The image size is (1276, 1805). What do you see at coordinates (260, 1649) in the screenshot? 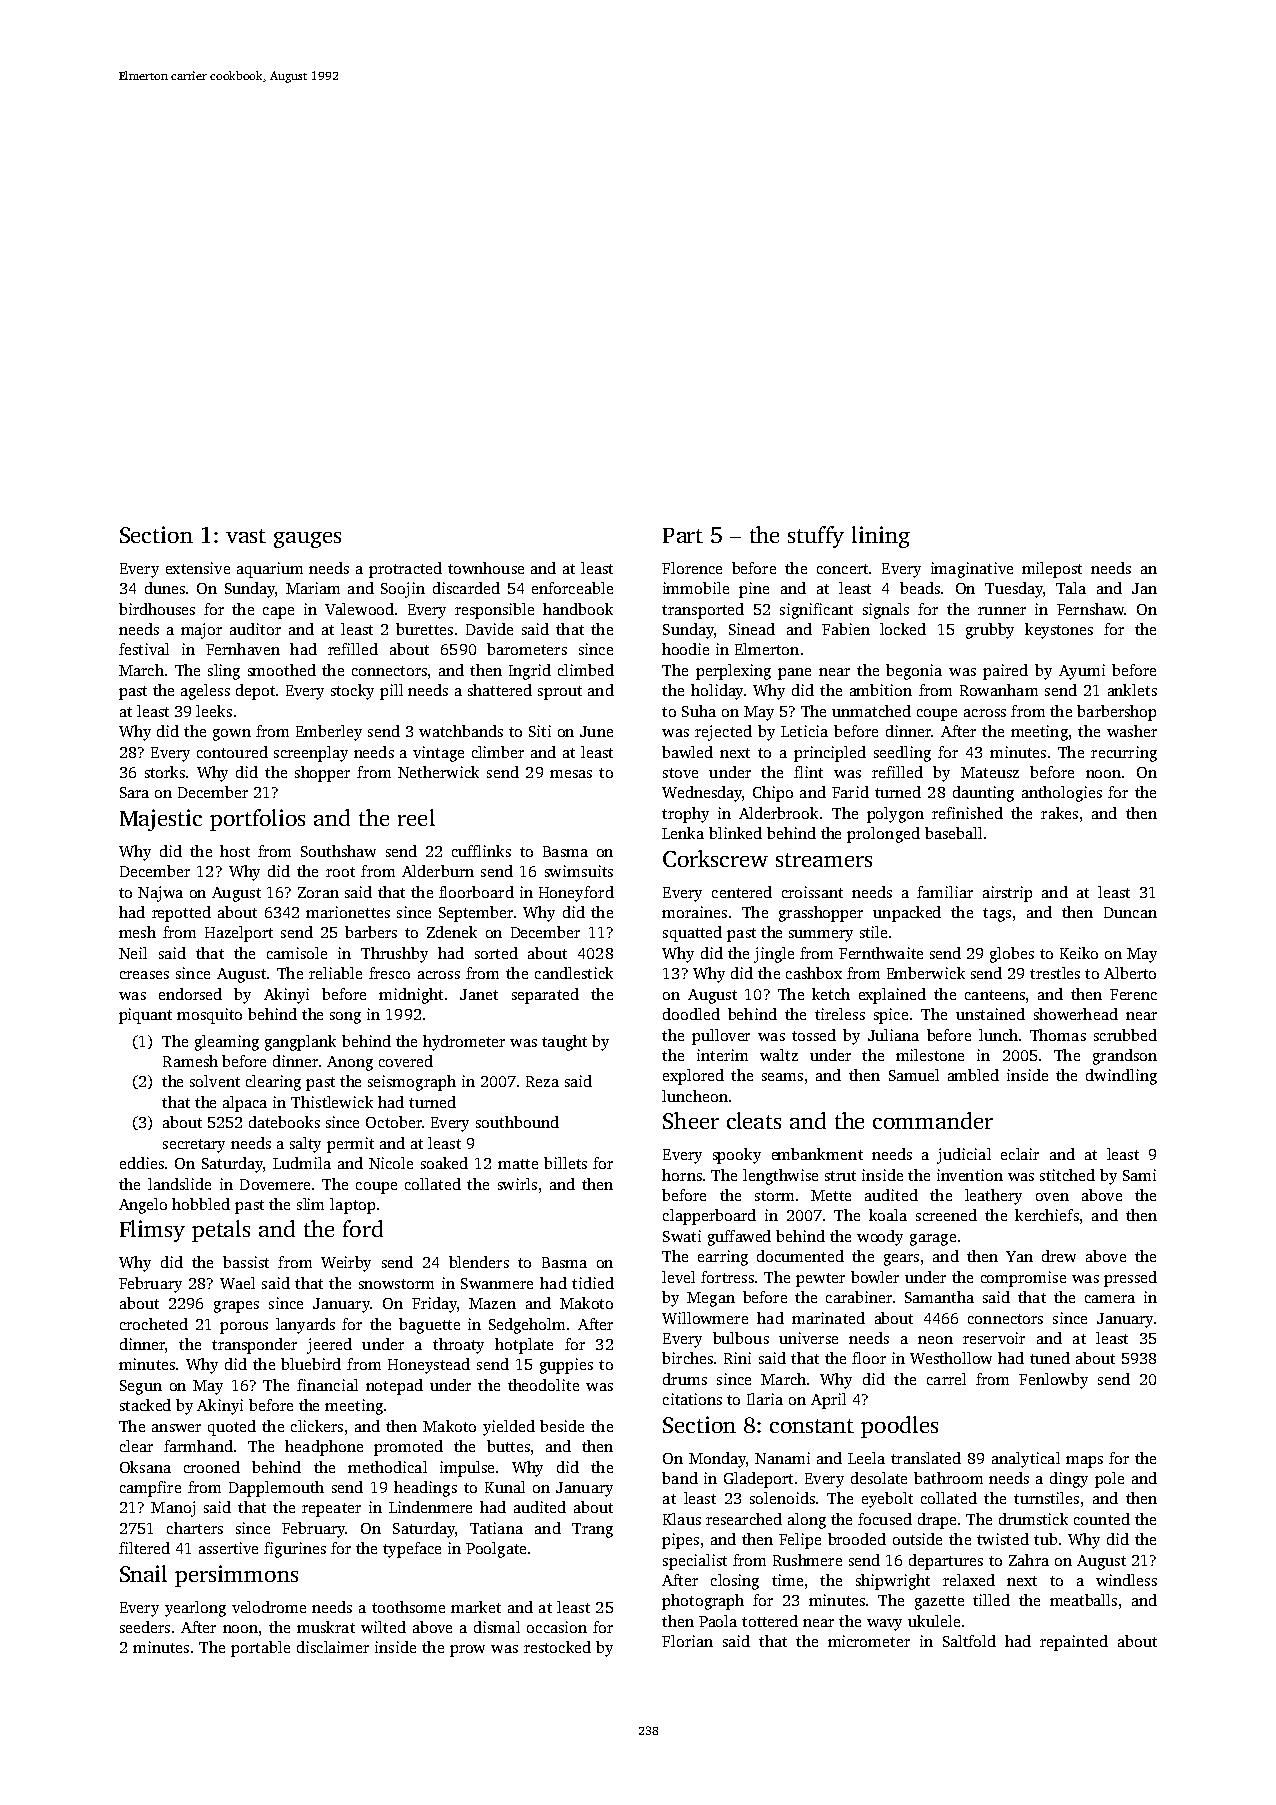
I see `portable` at bounding box center [260, 1649].
